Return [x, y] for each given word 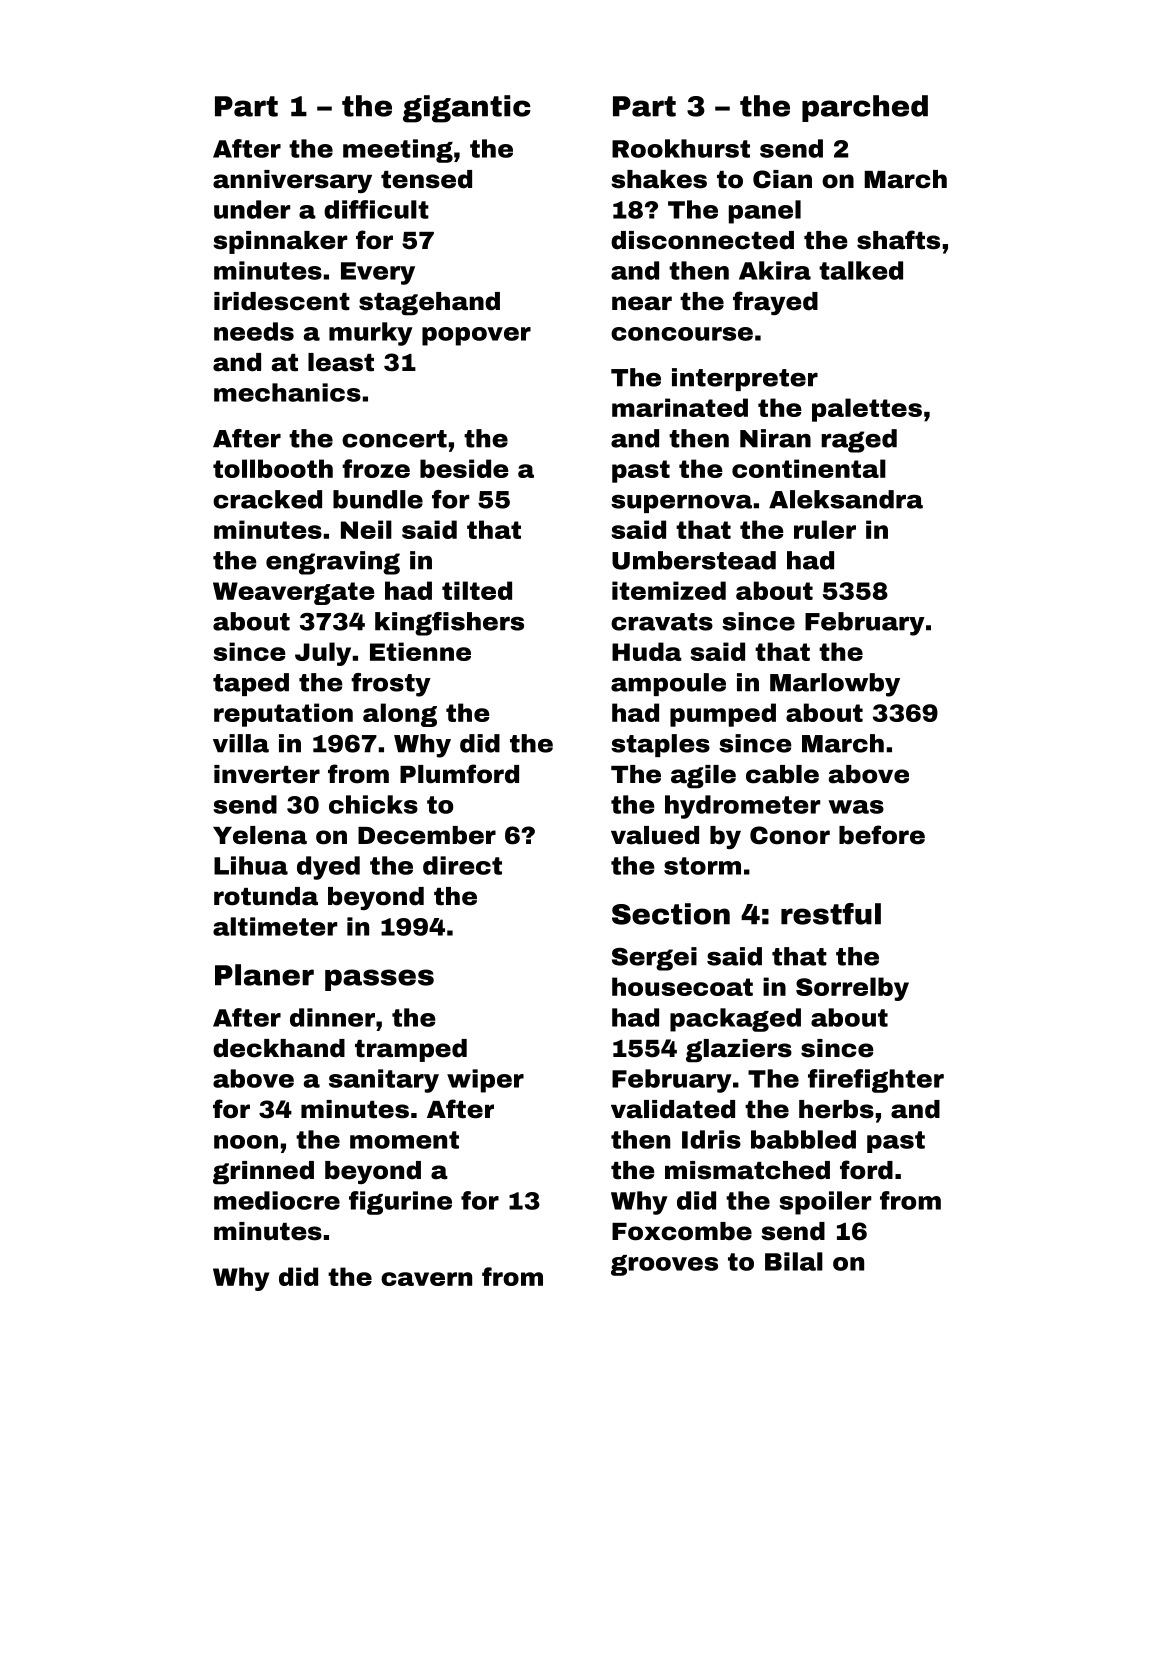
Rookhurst [681, 148]
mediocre [277, 1200]
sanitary [384, 1081]
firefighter [876, 1081]
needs [254, 331]
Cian [782, 179]
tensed [426, 179]
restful [831, 914]
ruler [825, 529]
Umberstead [694, 560]
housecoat [682, 986]
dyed [328, 868]
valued [655, 835]
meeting [398, 151]
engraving [333, 563]
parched [865, 108]
